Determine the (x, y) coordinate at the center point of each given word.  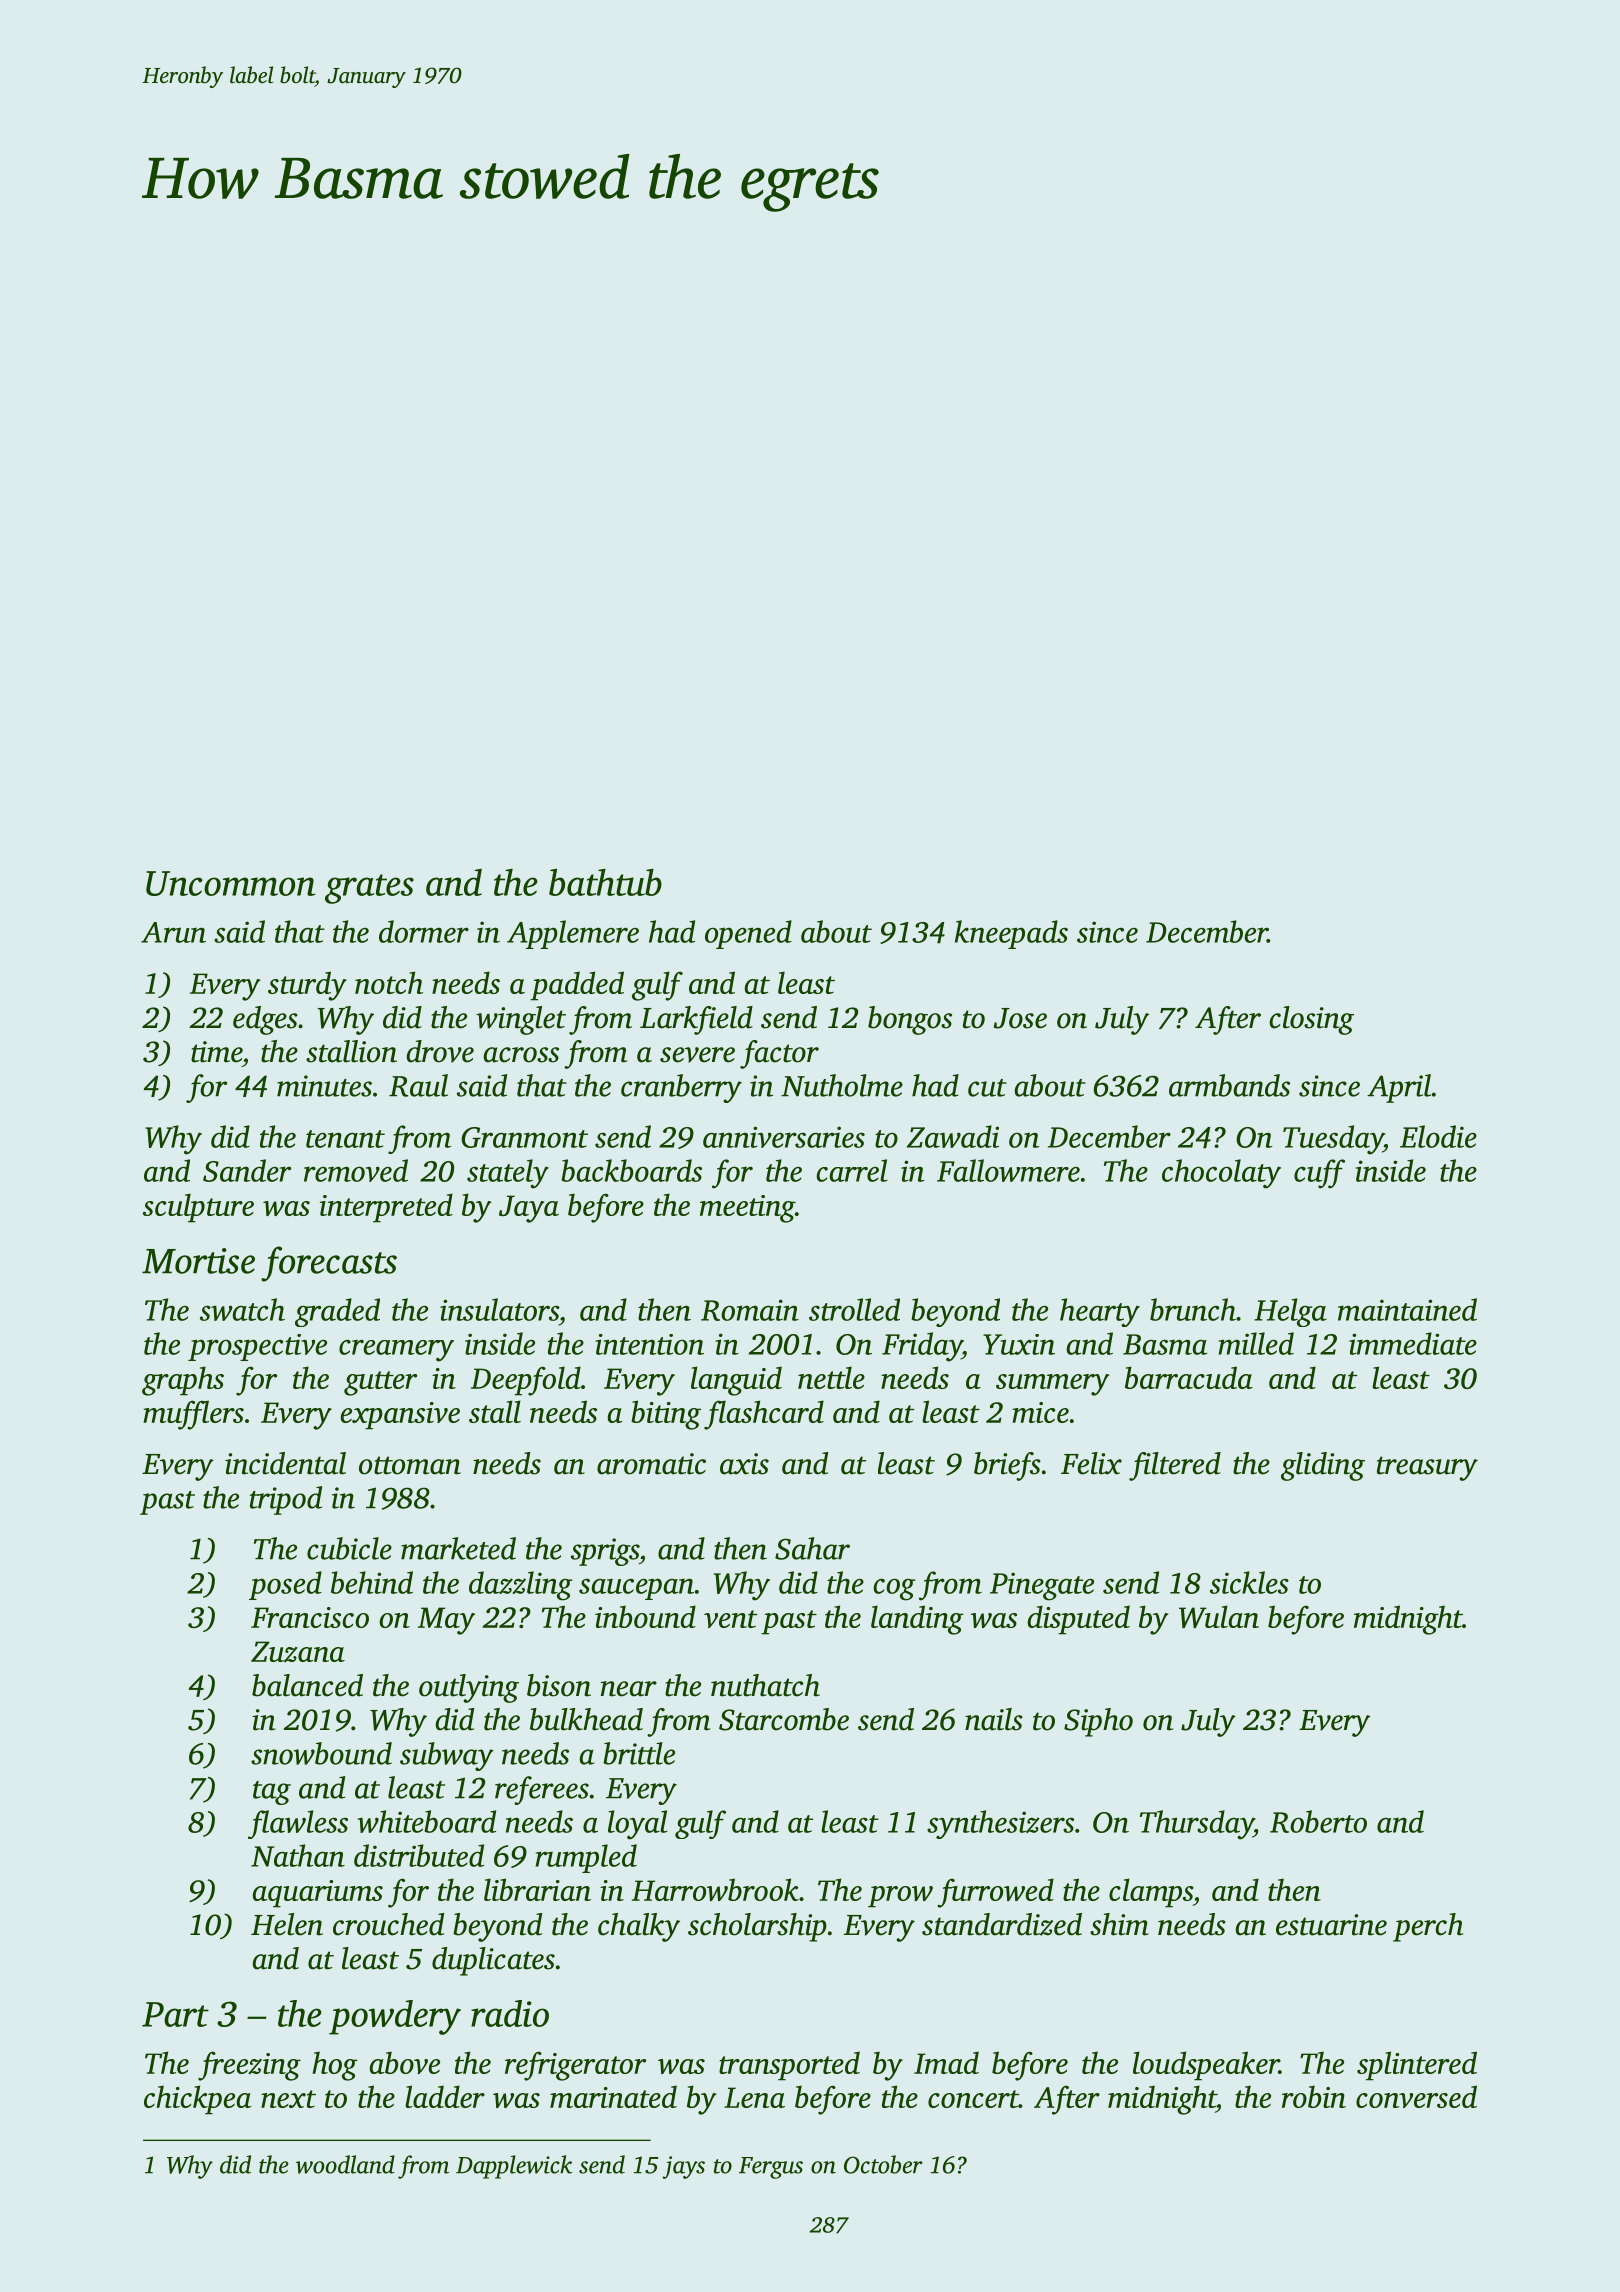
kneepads (1011, 934)
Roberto (1318, 1821)
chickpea (198, 2100)
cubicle (349, 1548)
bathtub (605, 882)
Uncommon (231, 883)
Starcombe (784, 1719)
